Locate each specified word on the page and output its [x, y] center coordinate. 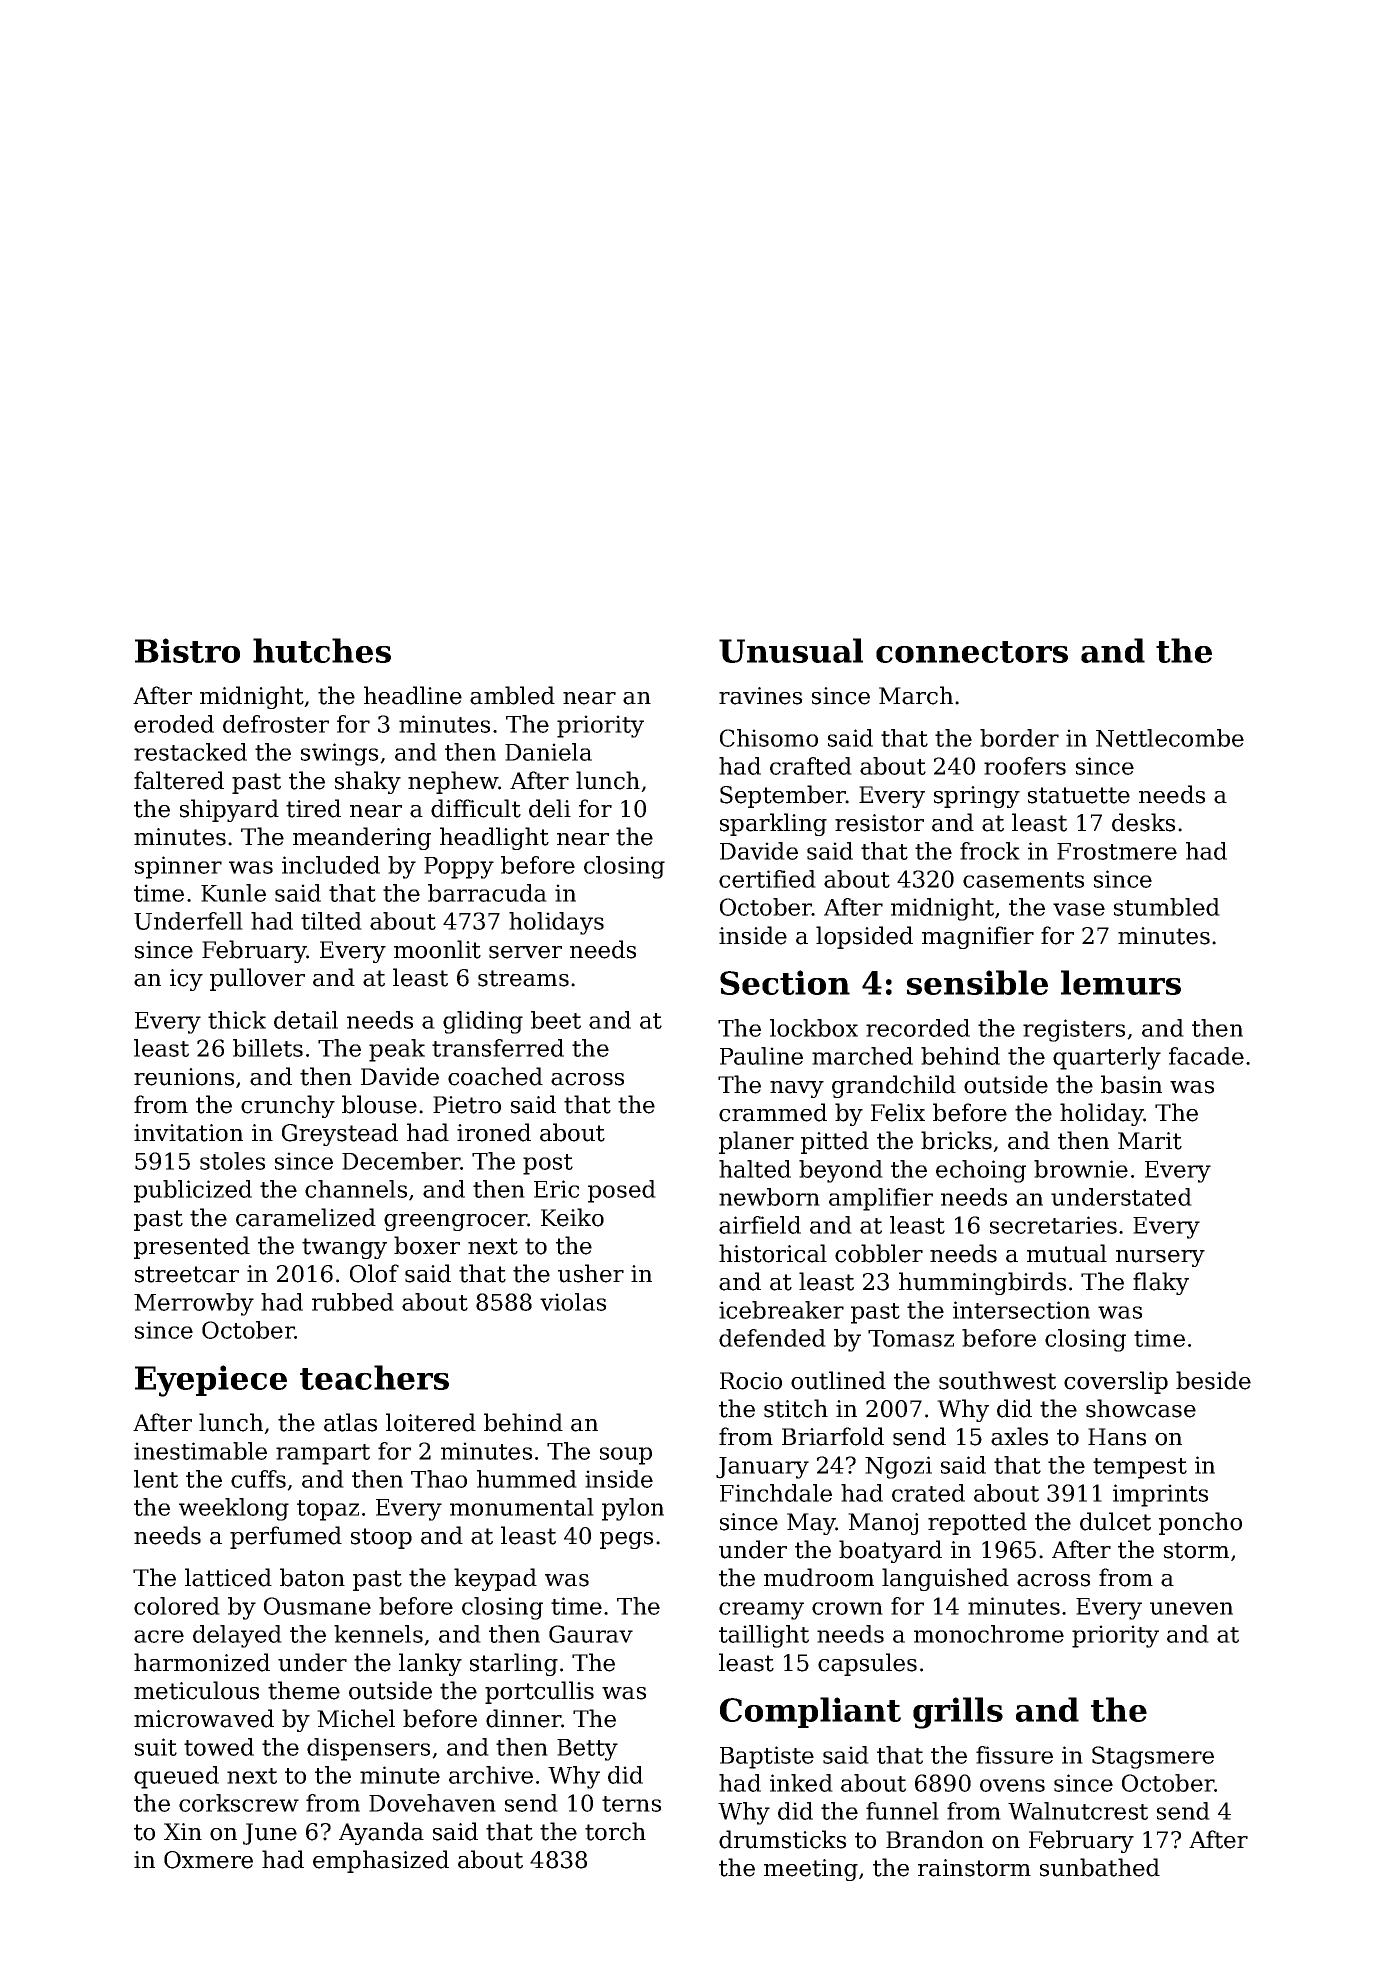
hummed [527, 1479]
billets [268, 1048]
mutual [1067, 1253]
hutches [322, 650]
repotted [977, 1523]
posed [622, 1191]
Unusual [791, 650]
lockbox [814, 1028]
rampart [323, 1454]
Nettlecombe [1170, 738]
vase [1079, 909]
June [270, 1834]
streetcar [187, 1274]
